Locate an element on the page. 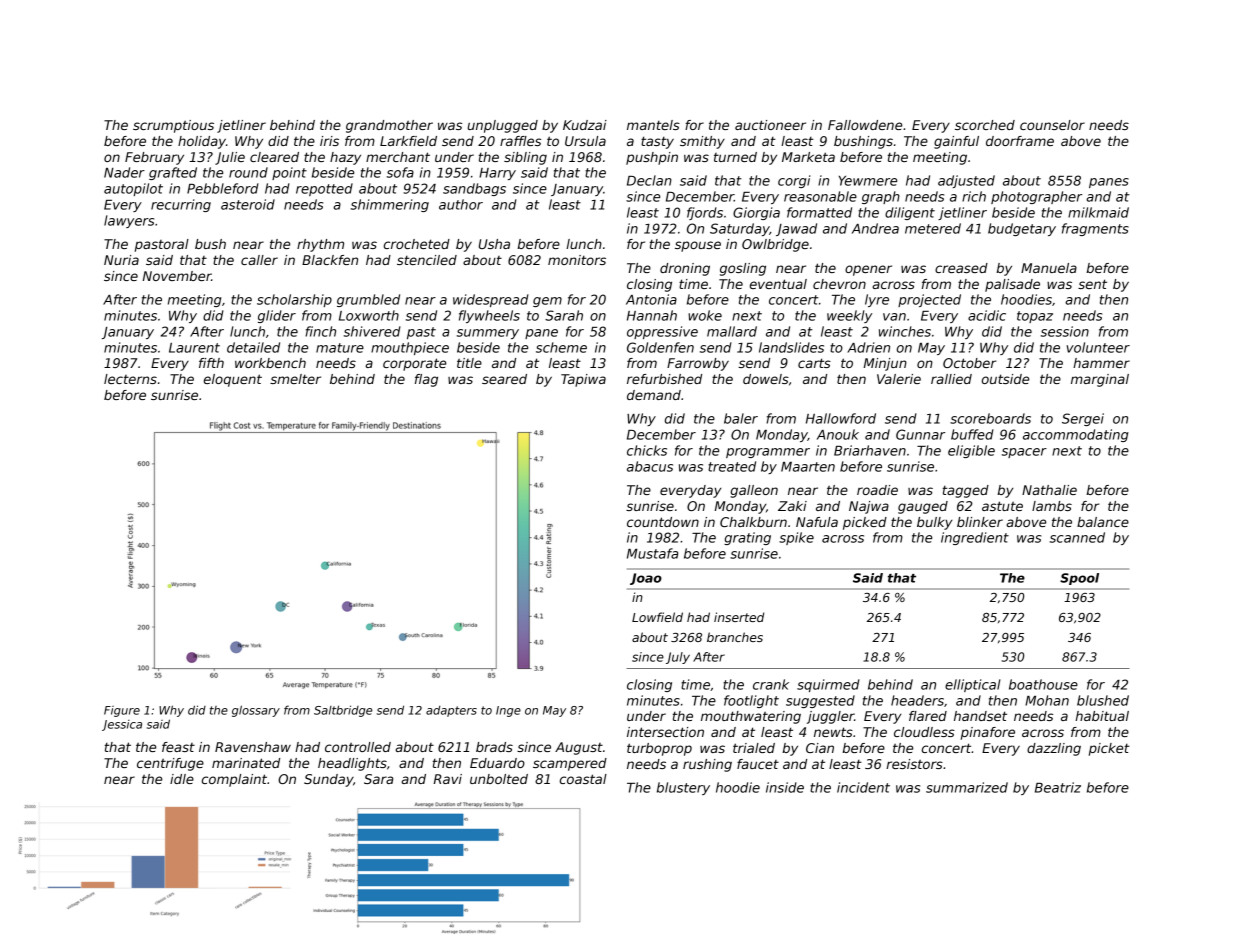  scrumptious is located at coordinates (173, 126).
